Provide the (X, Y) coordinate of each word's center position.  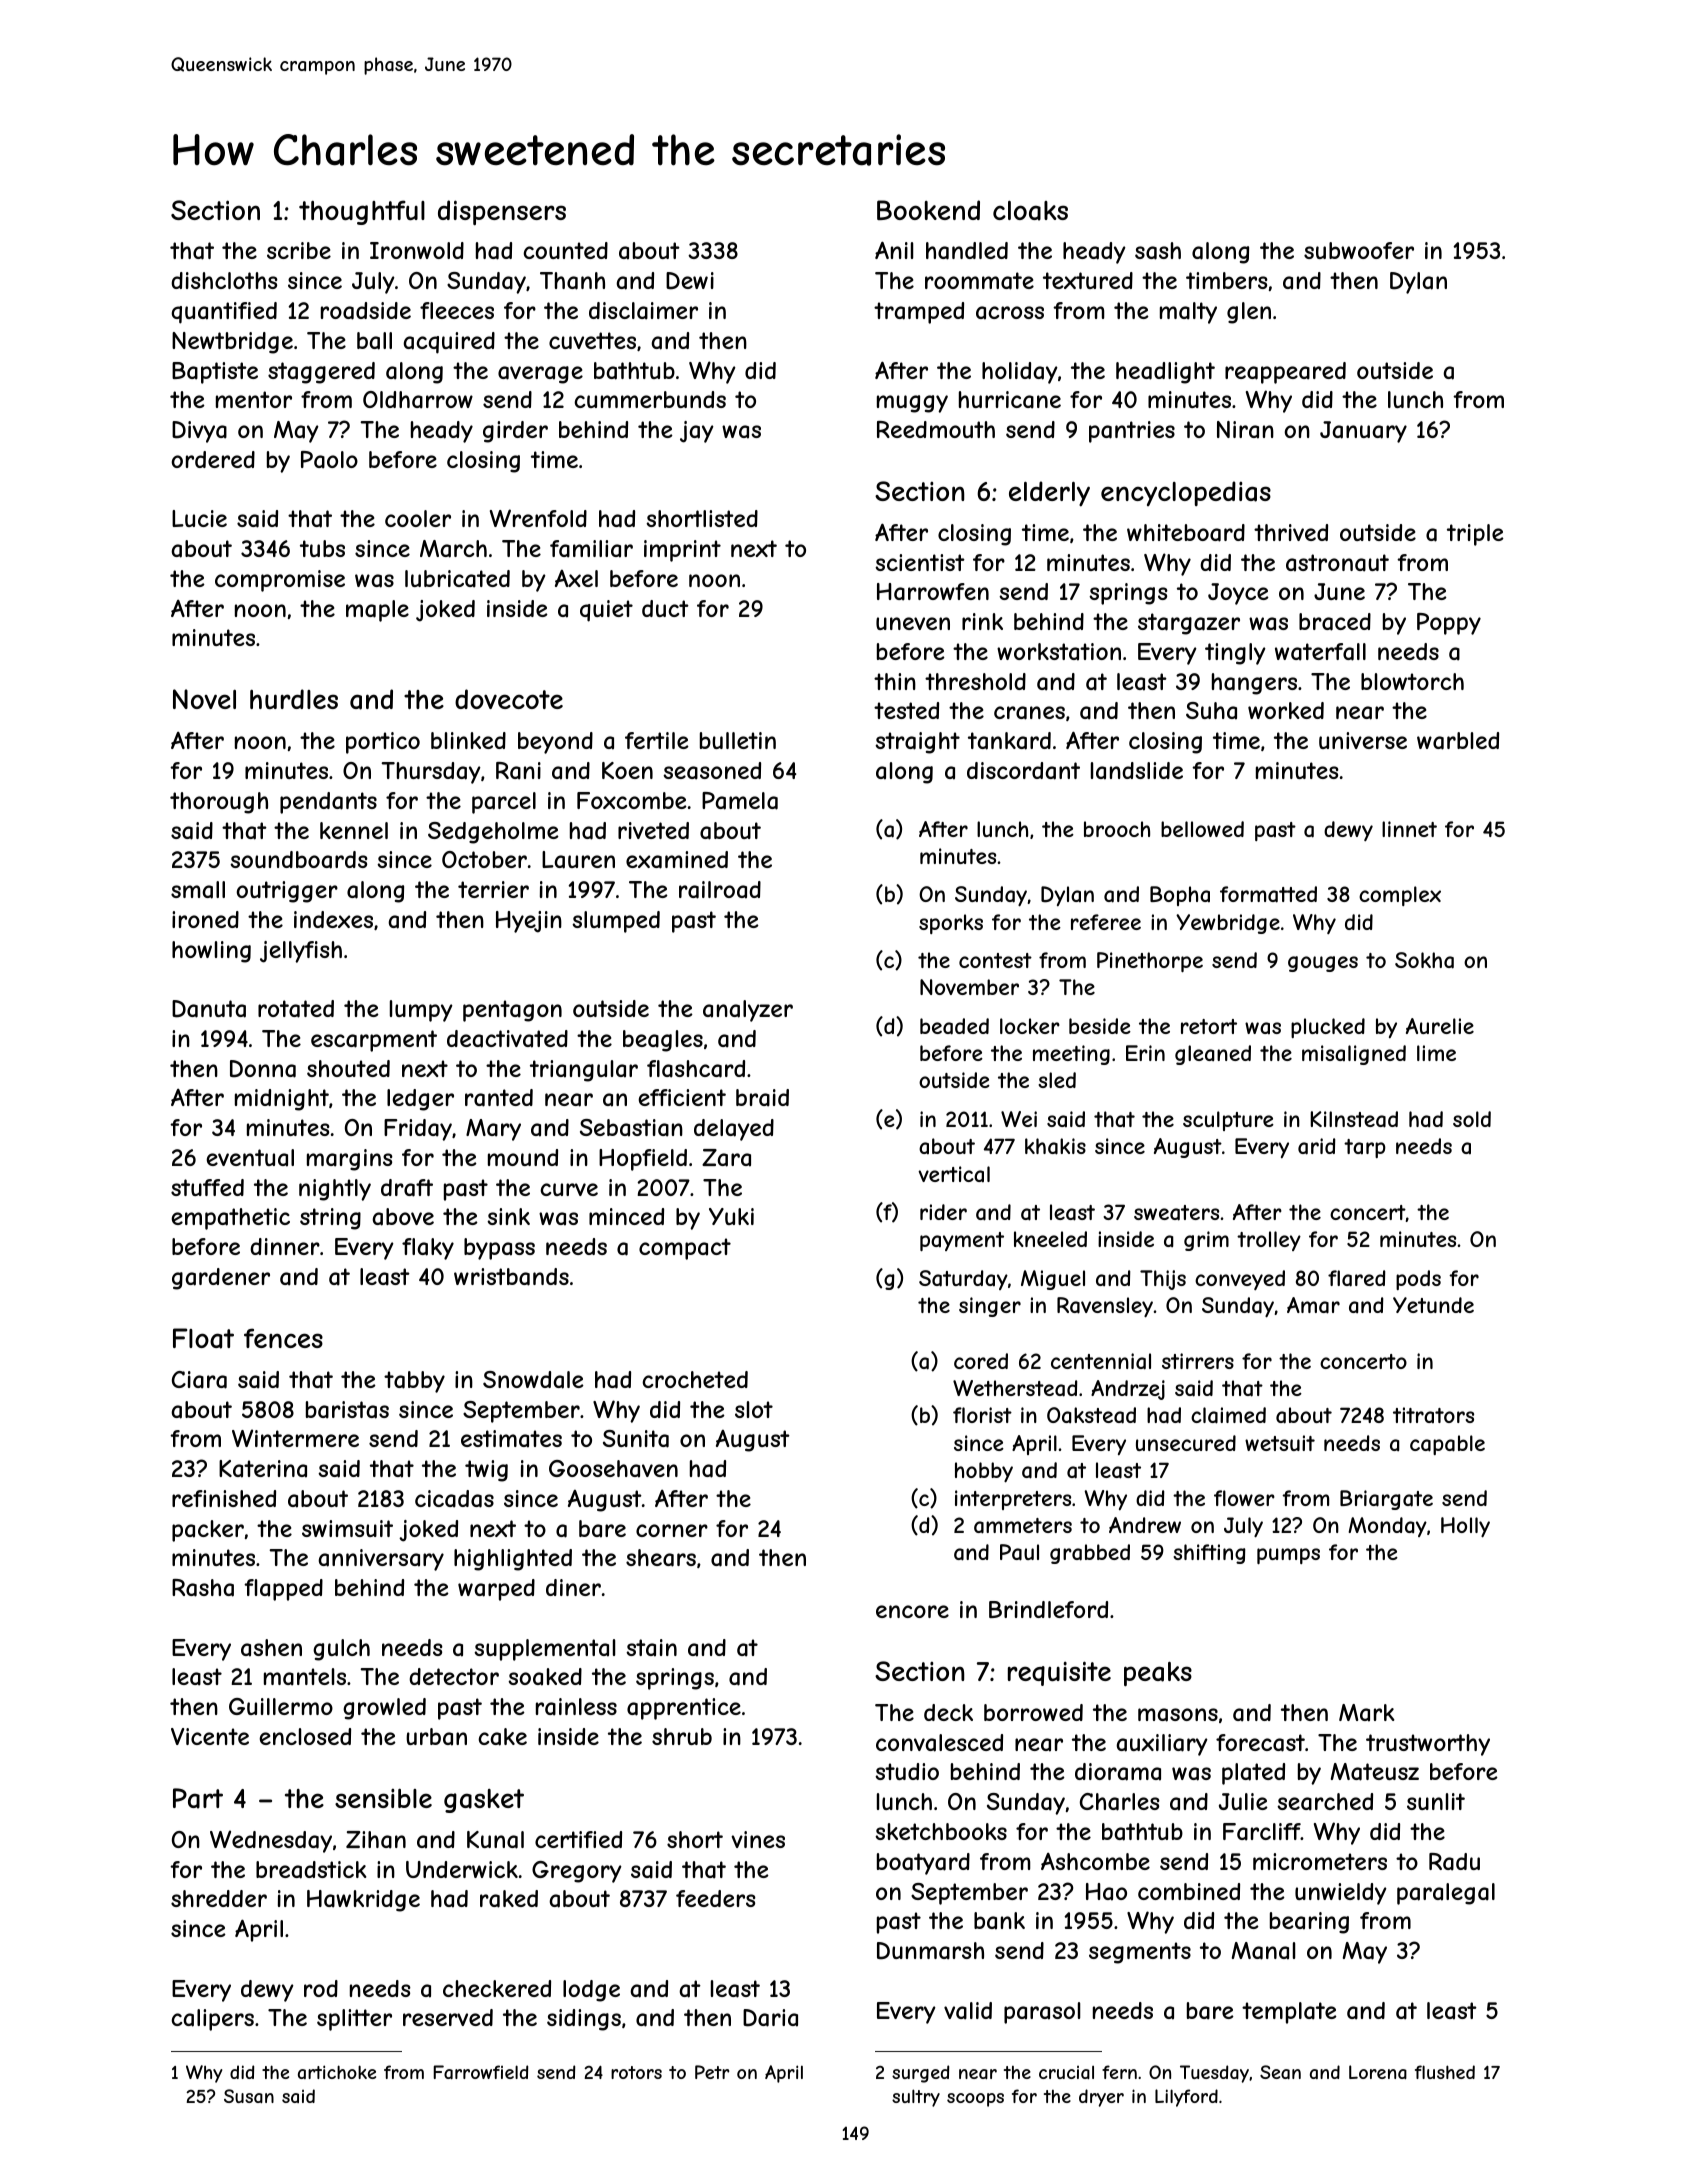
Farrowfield (480, 2072)
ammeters (1023, 1526)
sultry (916, 2098)
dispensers (502, 212)
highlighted (513, 1560)
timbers (1227, 280)
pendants (328, 803)
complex (1400, 896)
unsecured (1186, 1443)
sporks (951, 924)
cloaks (1030, 211)
